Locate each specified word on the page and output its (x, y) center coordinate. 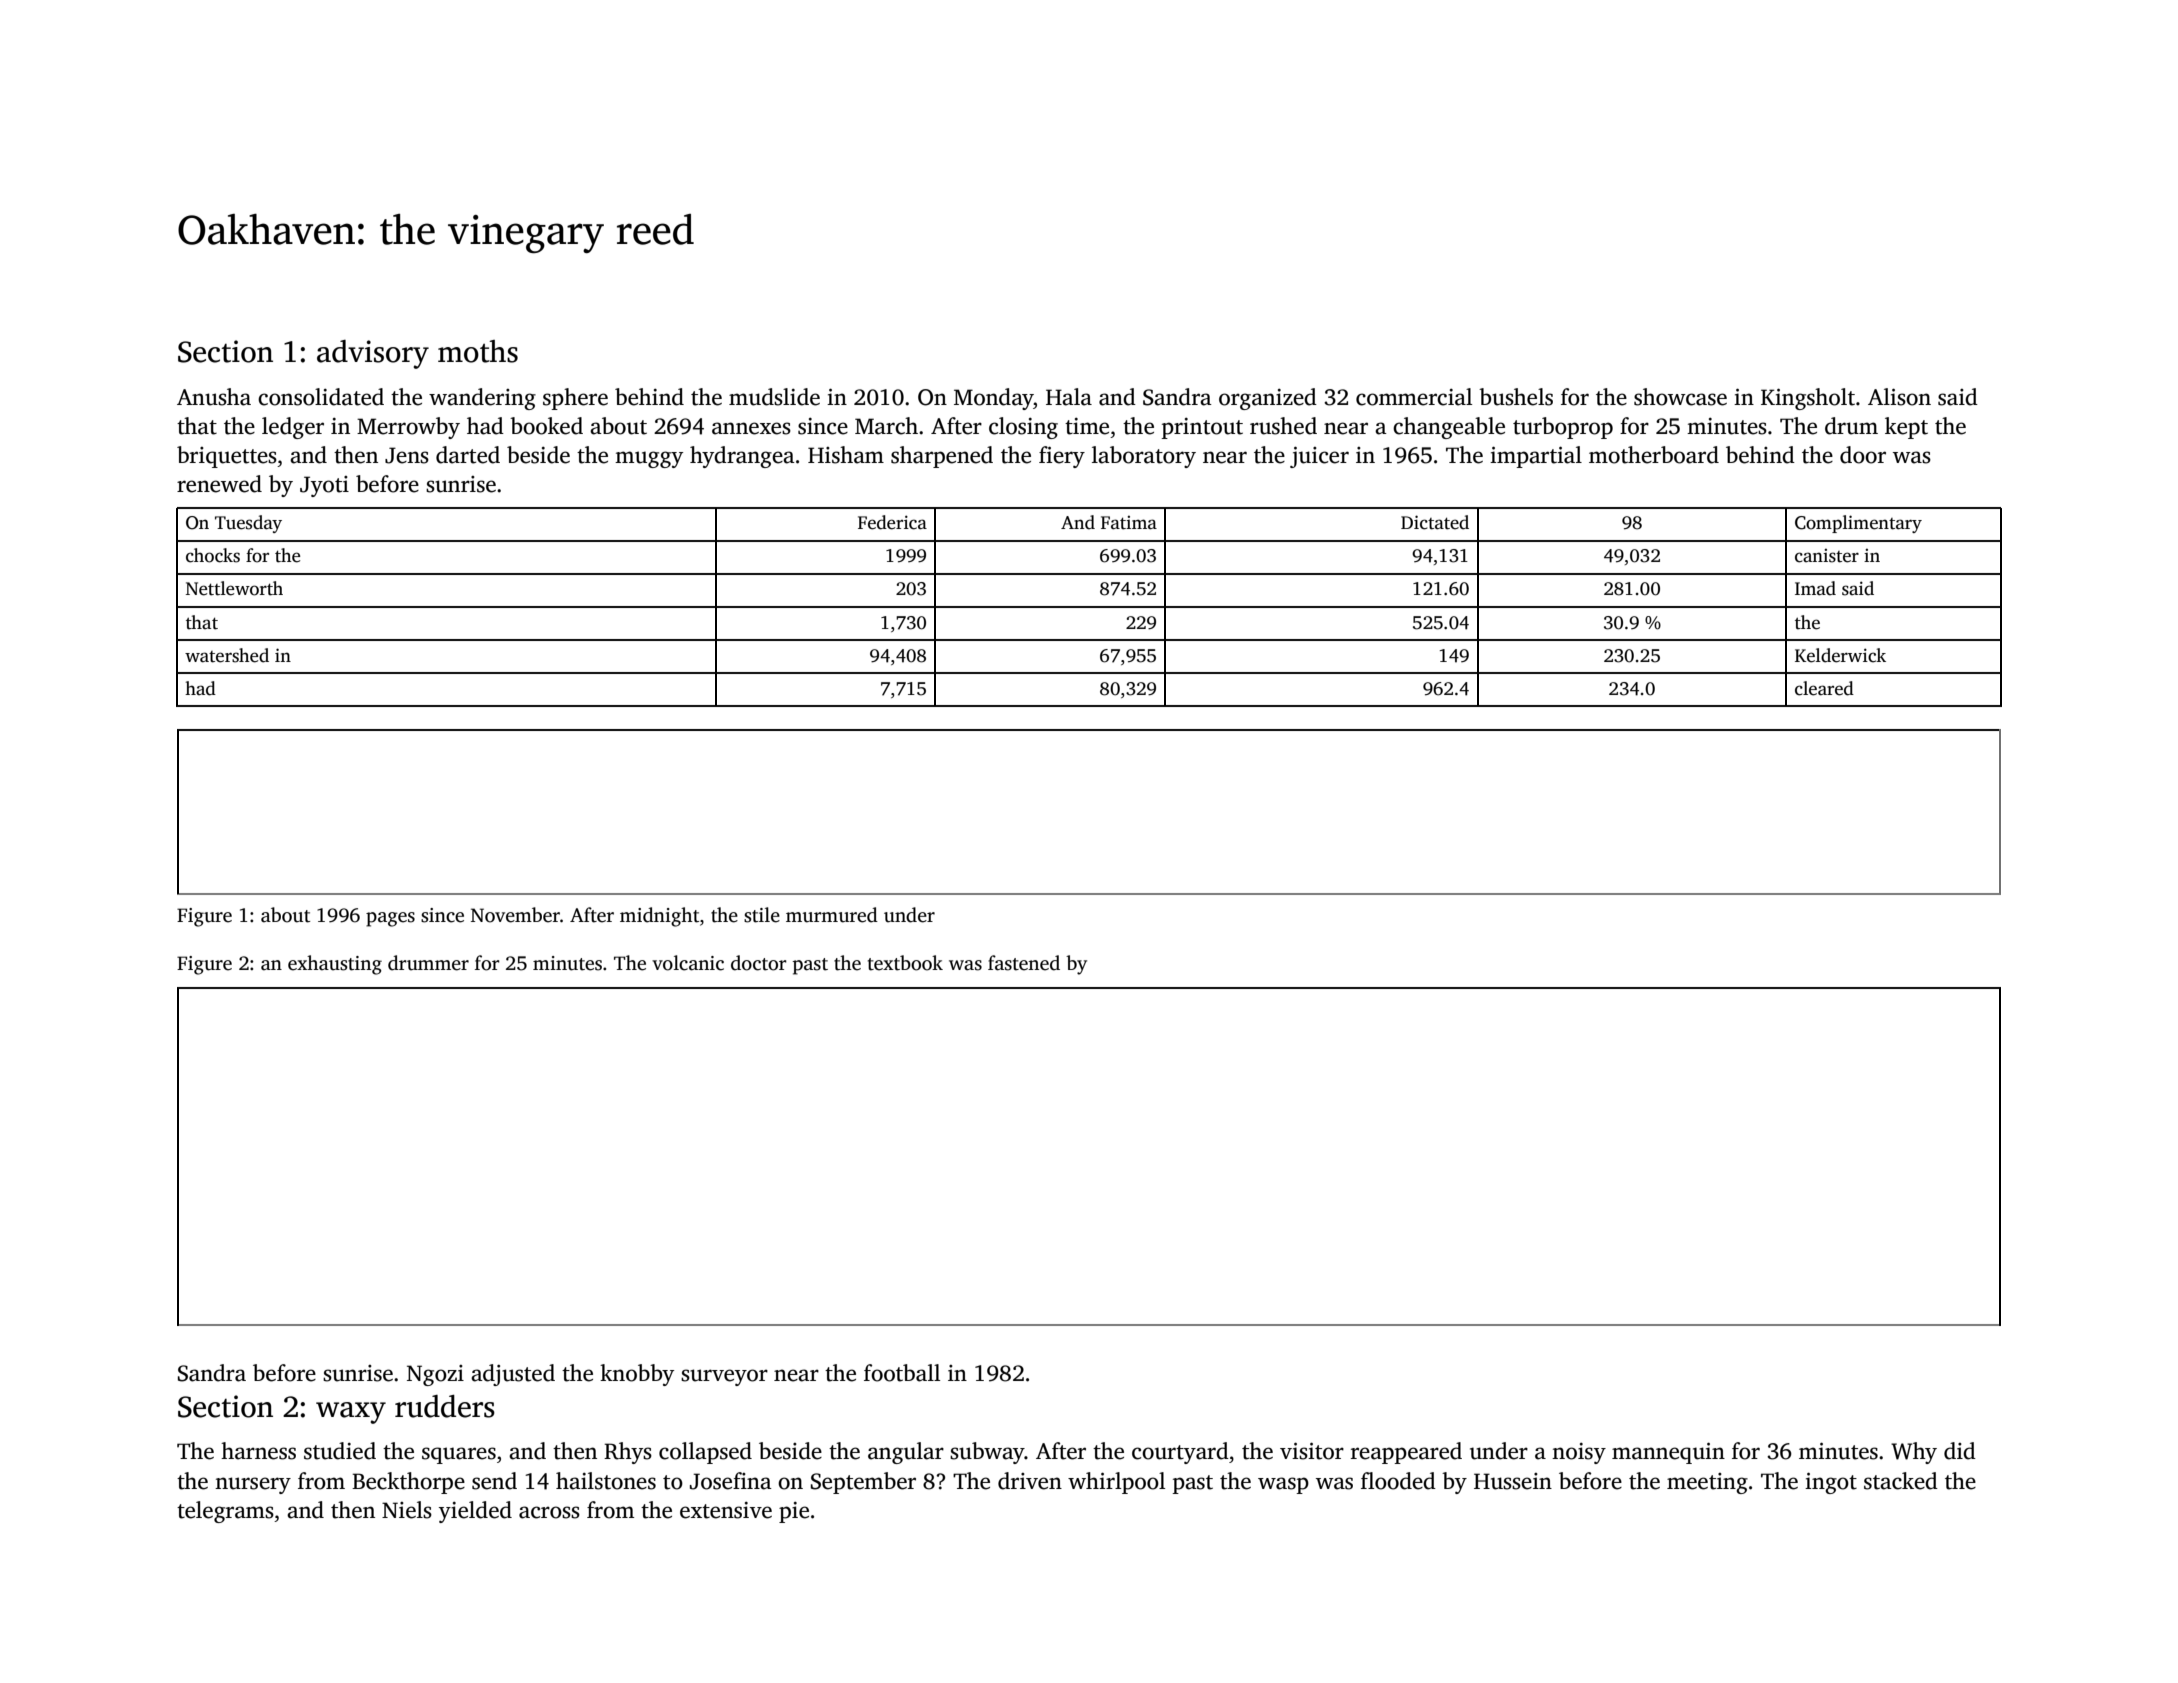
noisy (1579, 1453)
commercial (1414, 397)
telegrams (225, 1512)
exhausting (335, 965)
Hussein (1513, 1481)
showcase (1680, 397)
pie (794, 1512)
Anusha (214, 397)
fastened (1024, 963)
